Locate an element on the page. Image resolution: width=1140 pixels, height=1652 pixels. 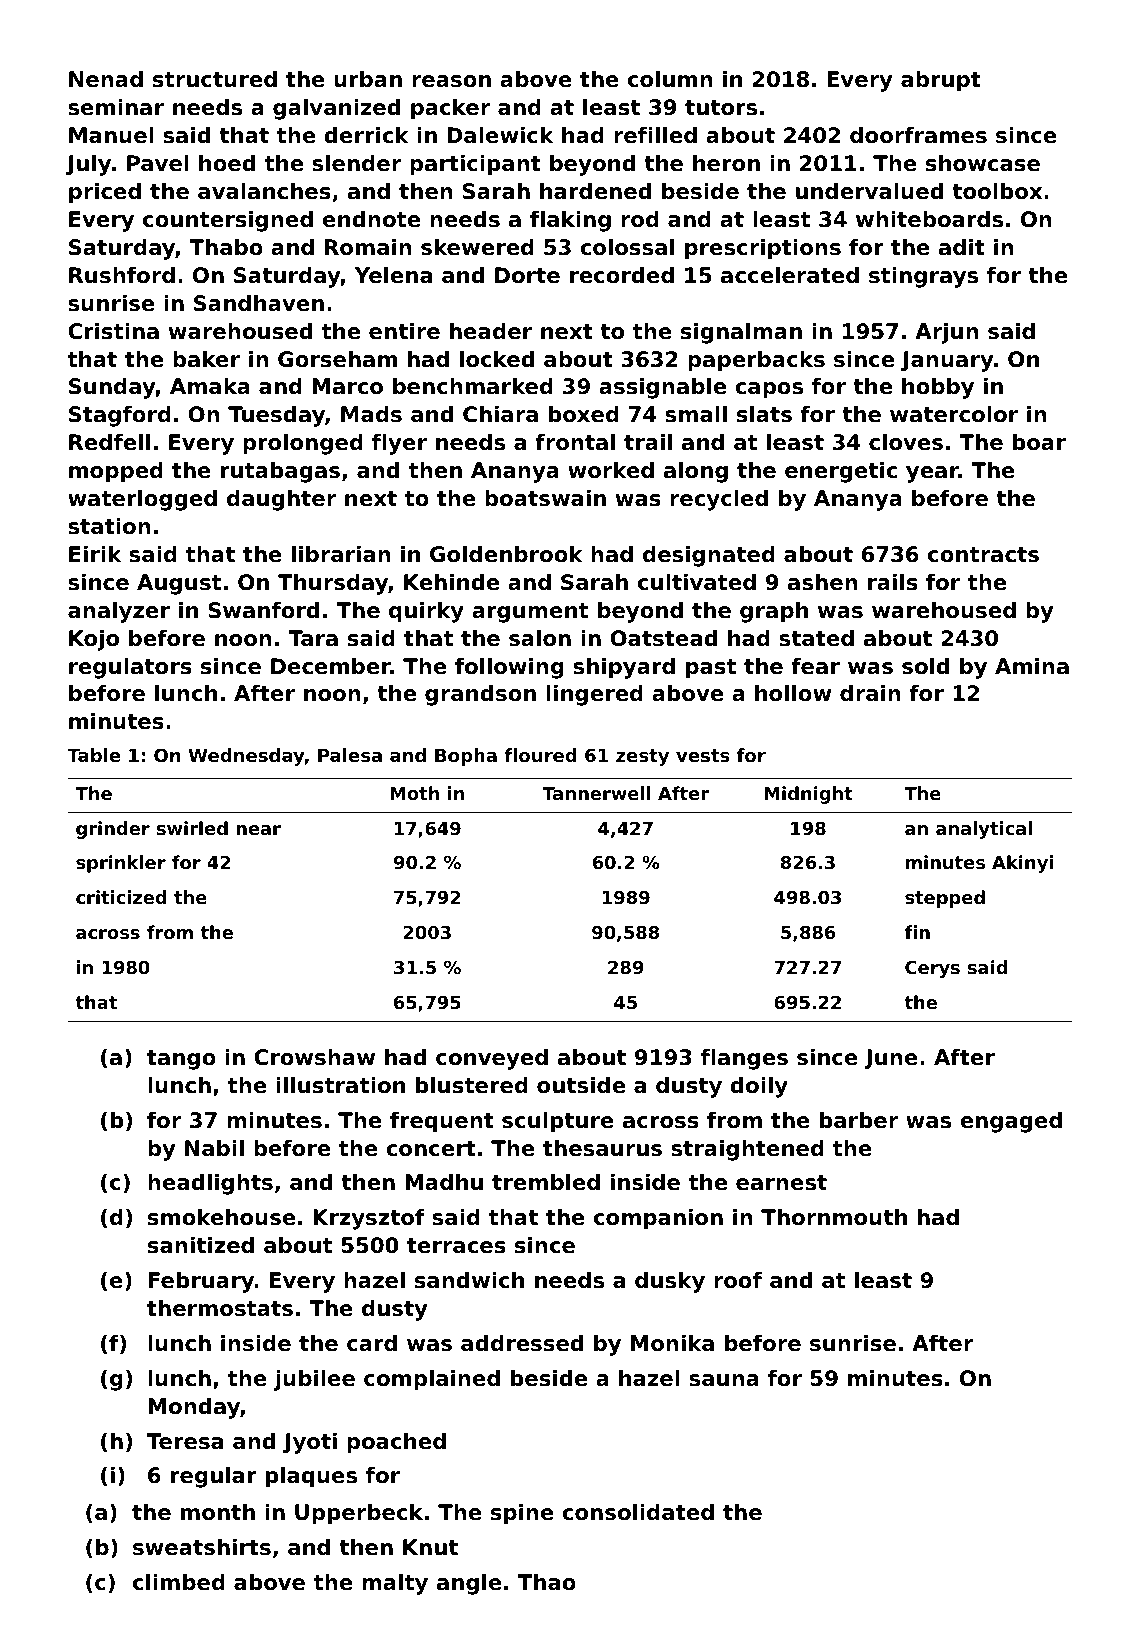
urban is located at coordinates (368, 79).
